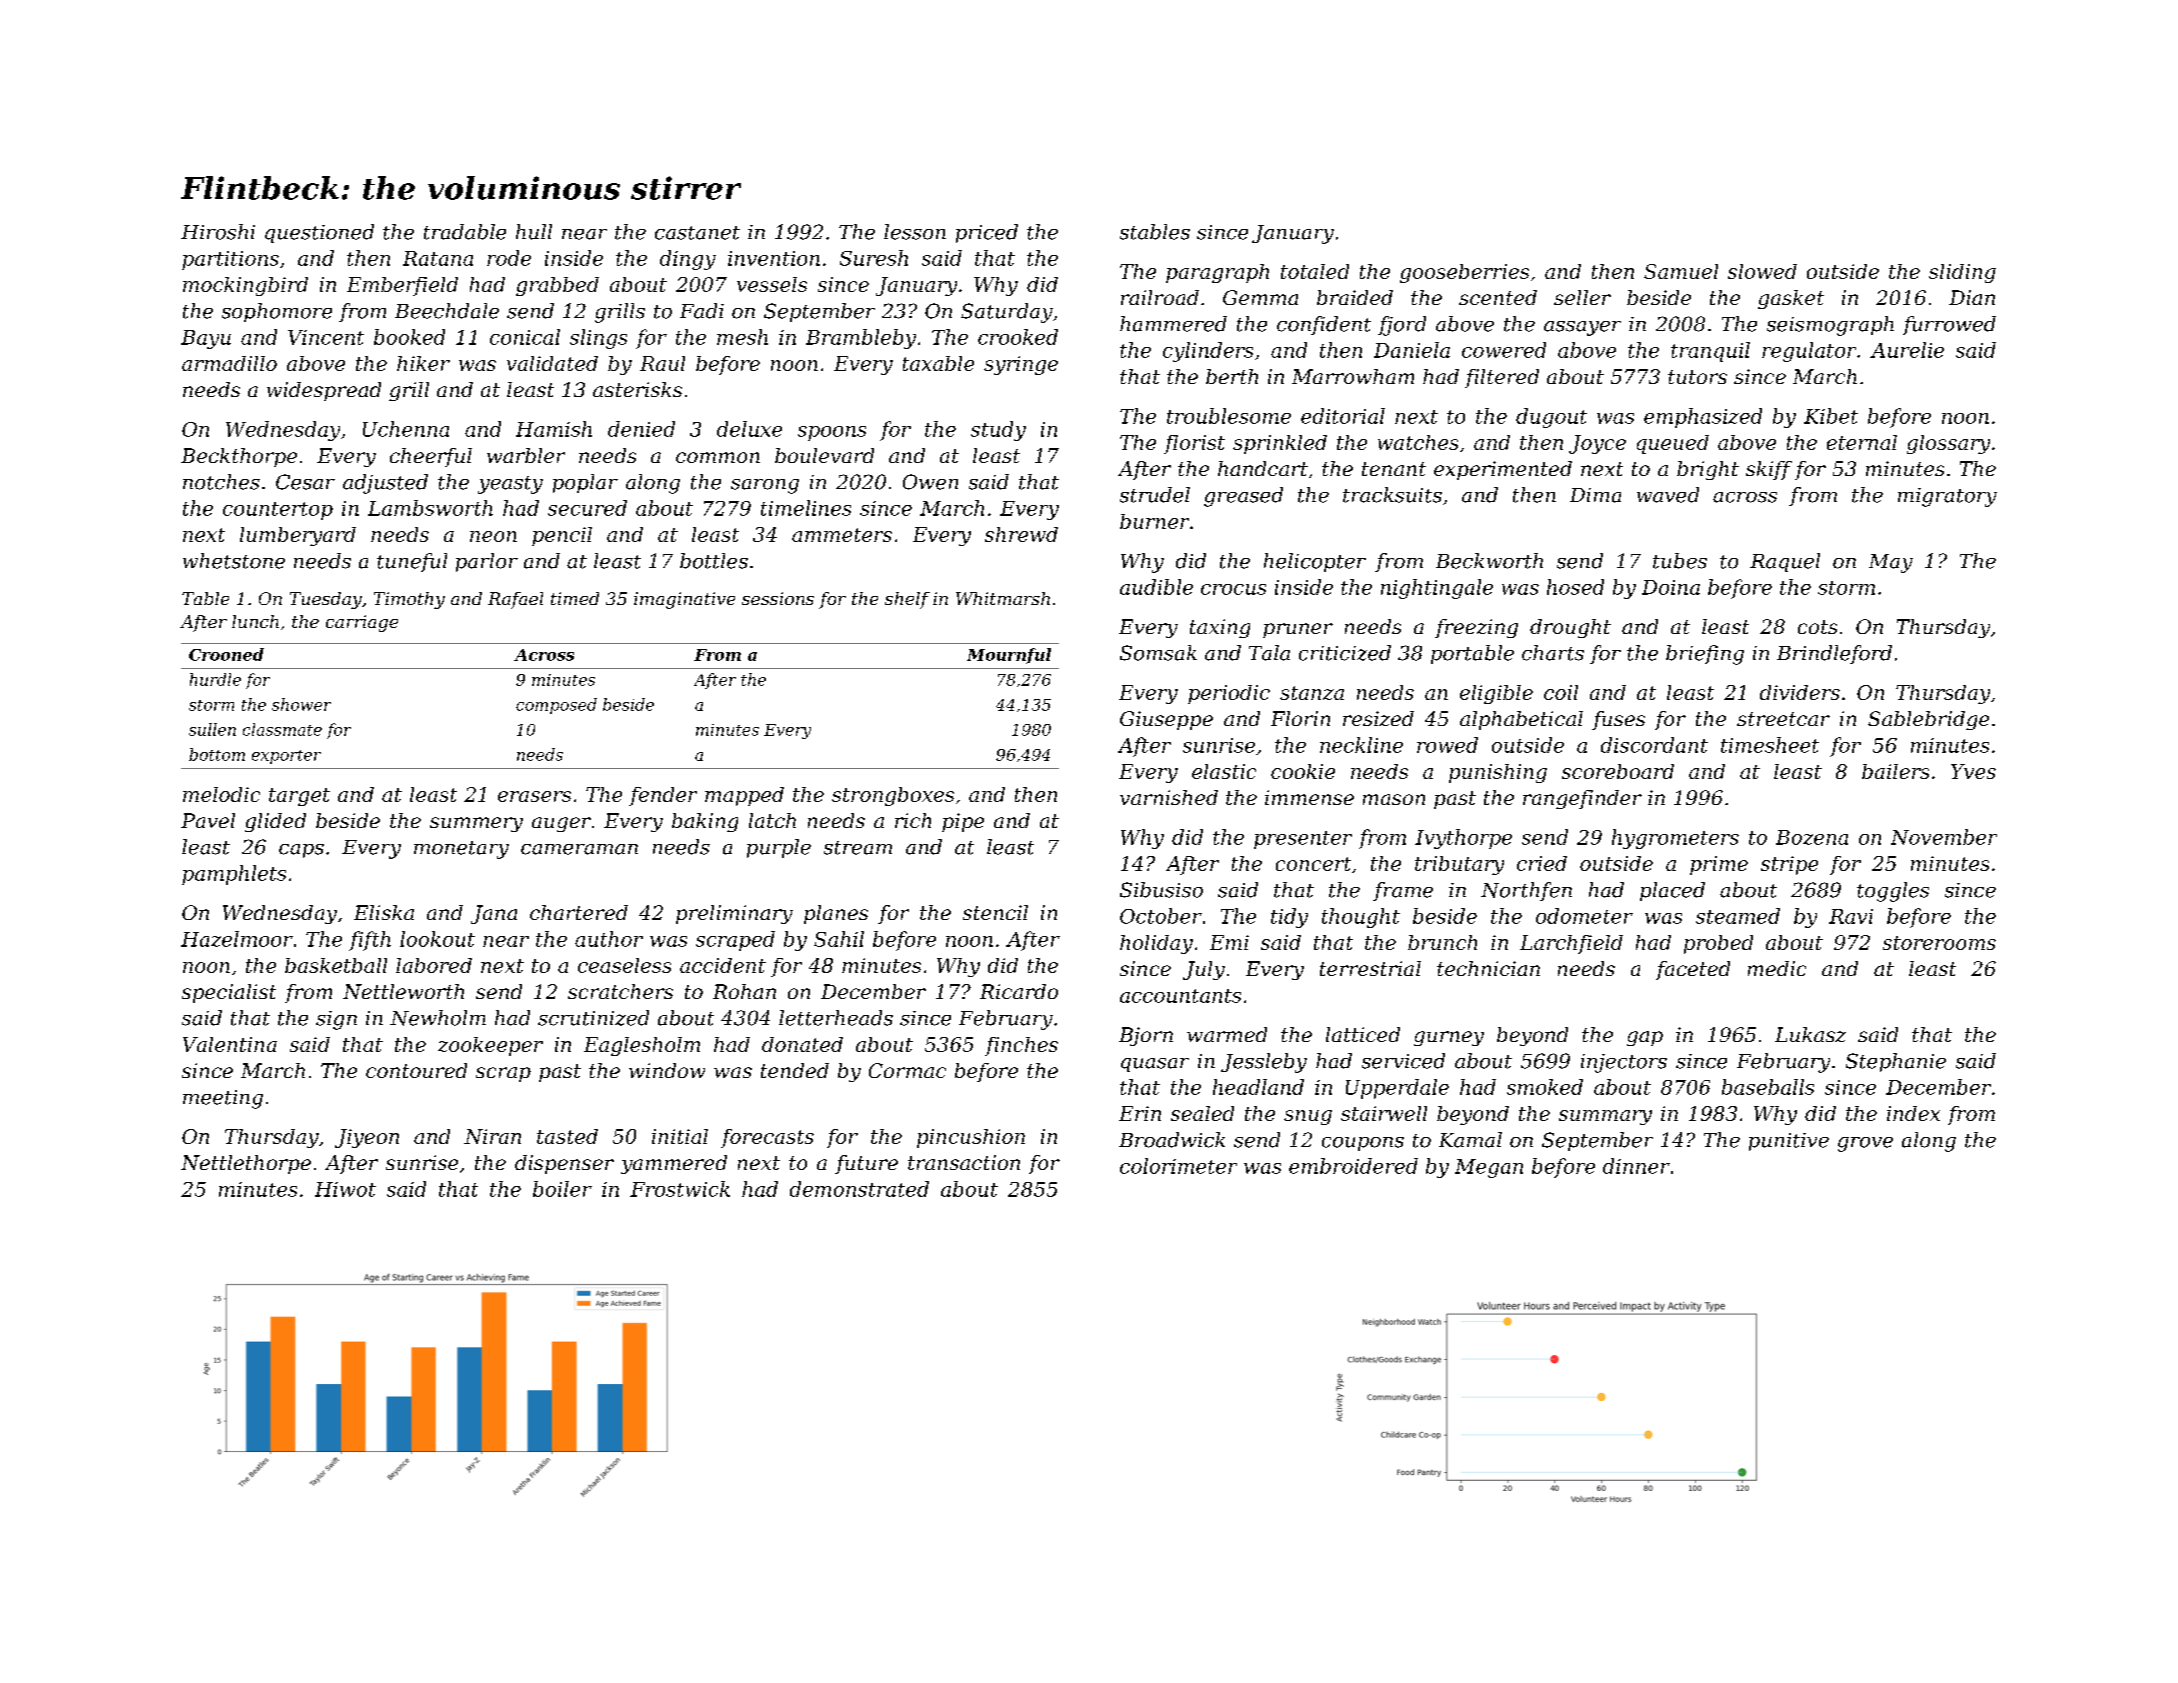 The width and height of the screenshot is (2178, 1683). What do you see at coordinates (319, 233) in the screenshot?
I see `questioned` at bounding box center [319, 233].
